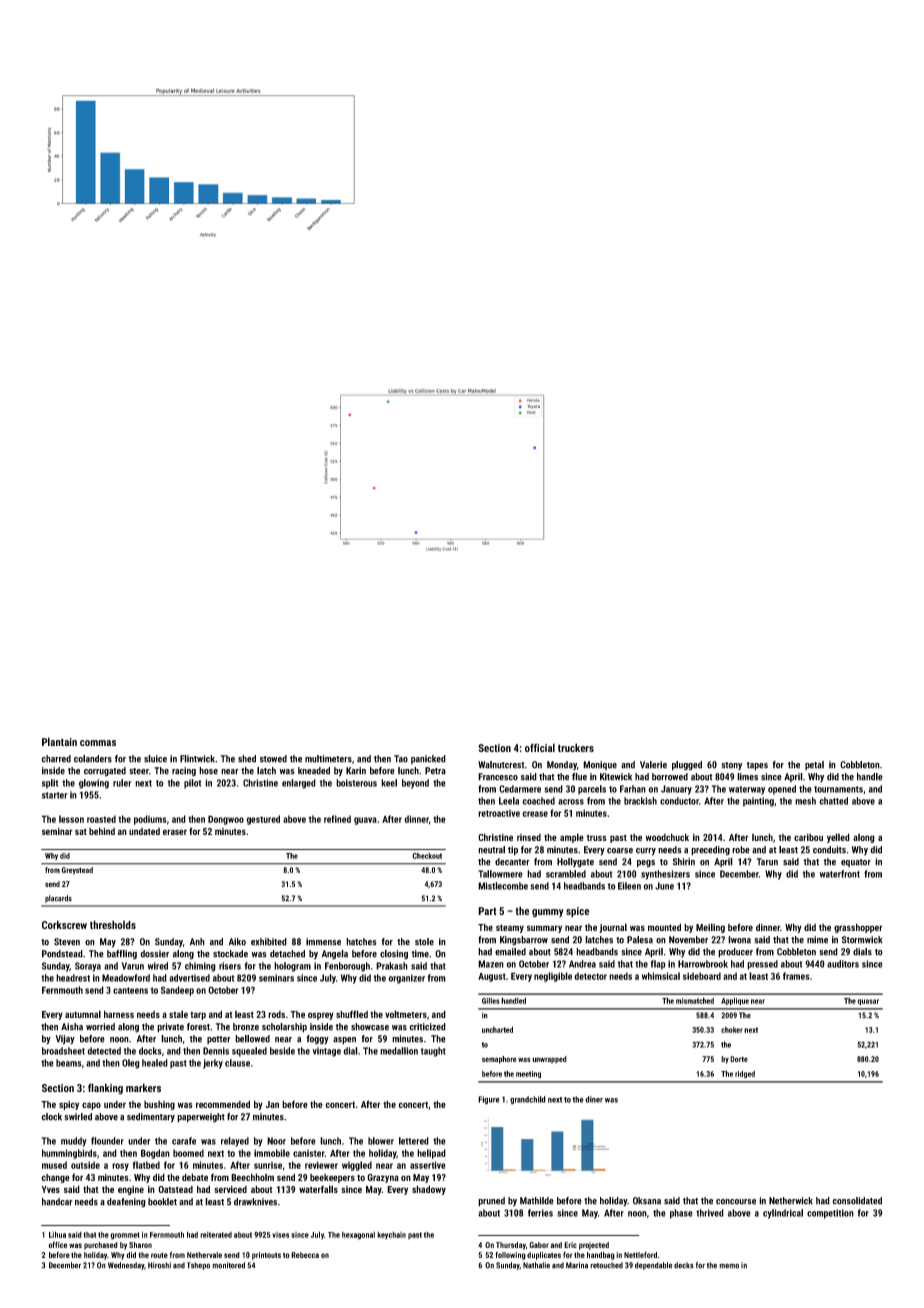 Image resolution: width=924 pixels, height=1308 pixels. Describe the element at coordinates (536, 1265) in the screenshot. I see `Nathalie` at that location.
